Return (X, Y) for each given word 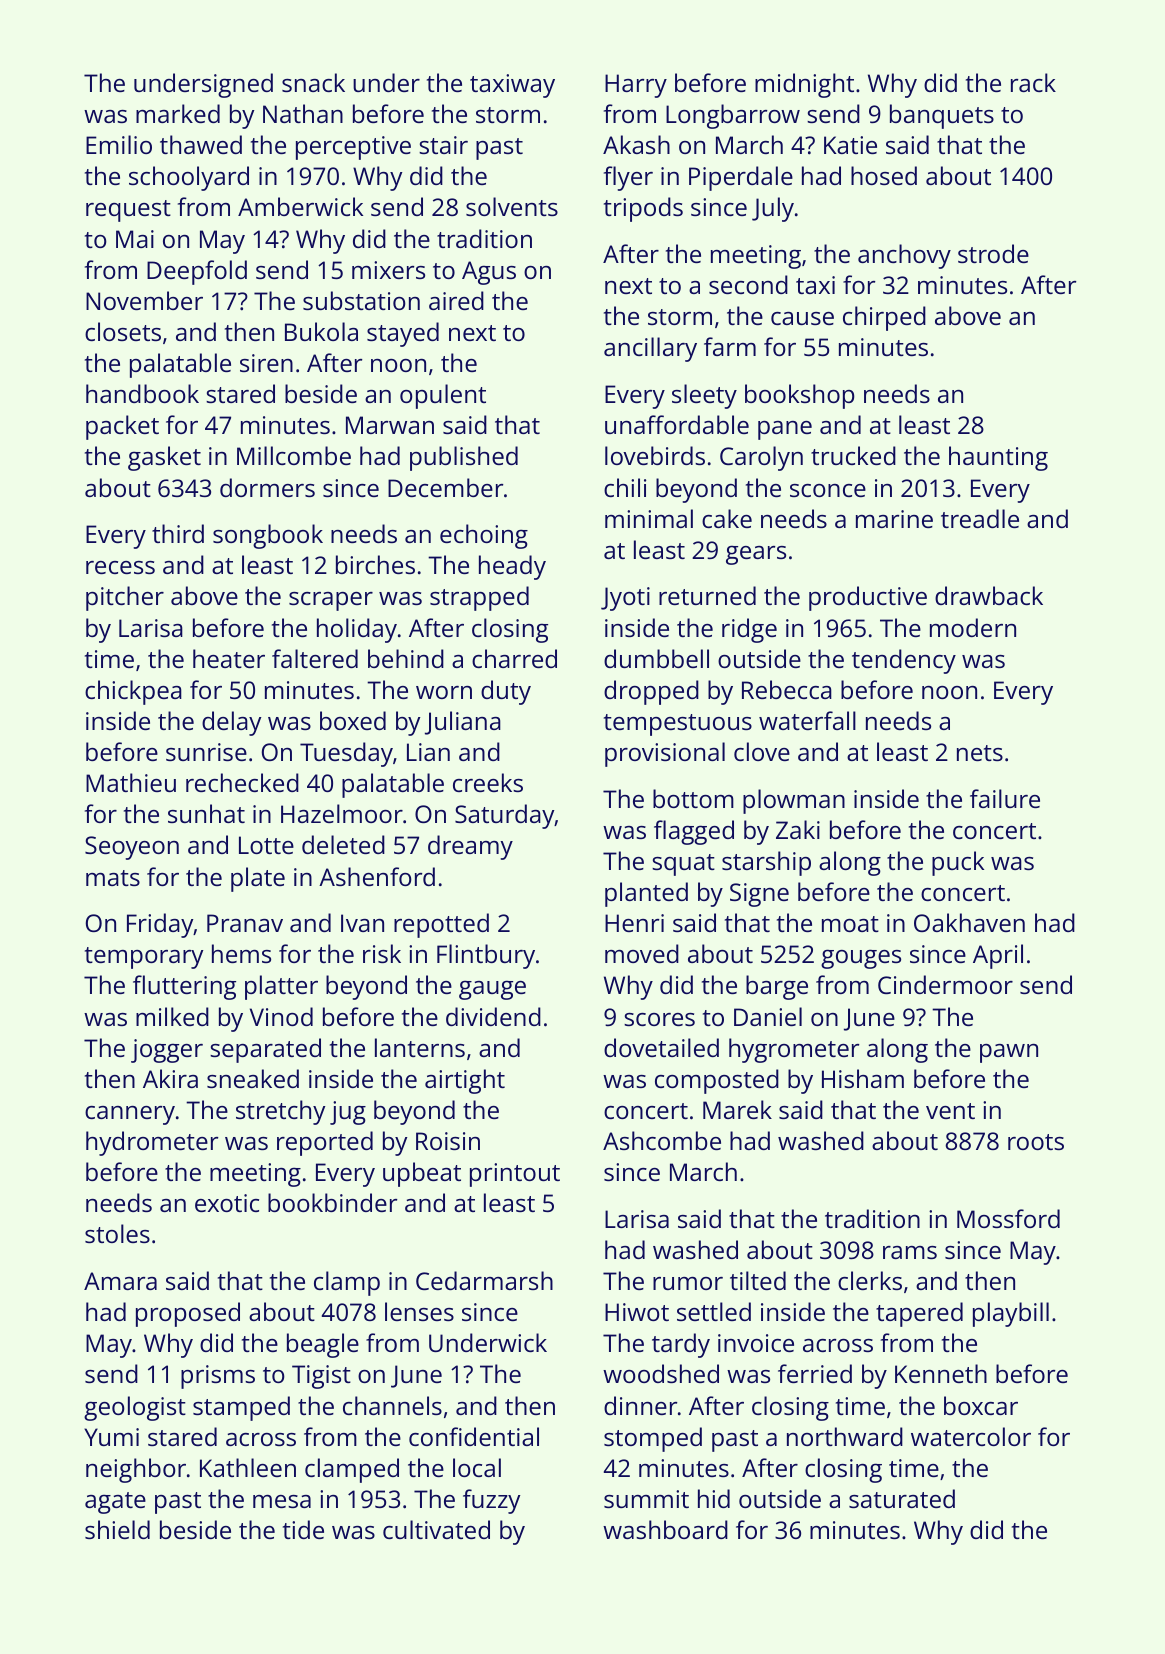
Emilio (119, 144)
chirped (884, 318)
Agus (489, 273)
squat (683, 865)
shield (117, 1529)
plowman (794, 801)
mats (113, 878)
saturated (902, 1498)
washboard (665, 1529)
